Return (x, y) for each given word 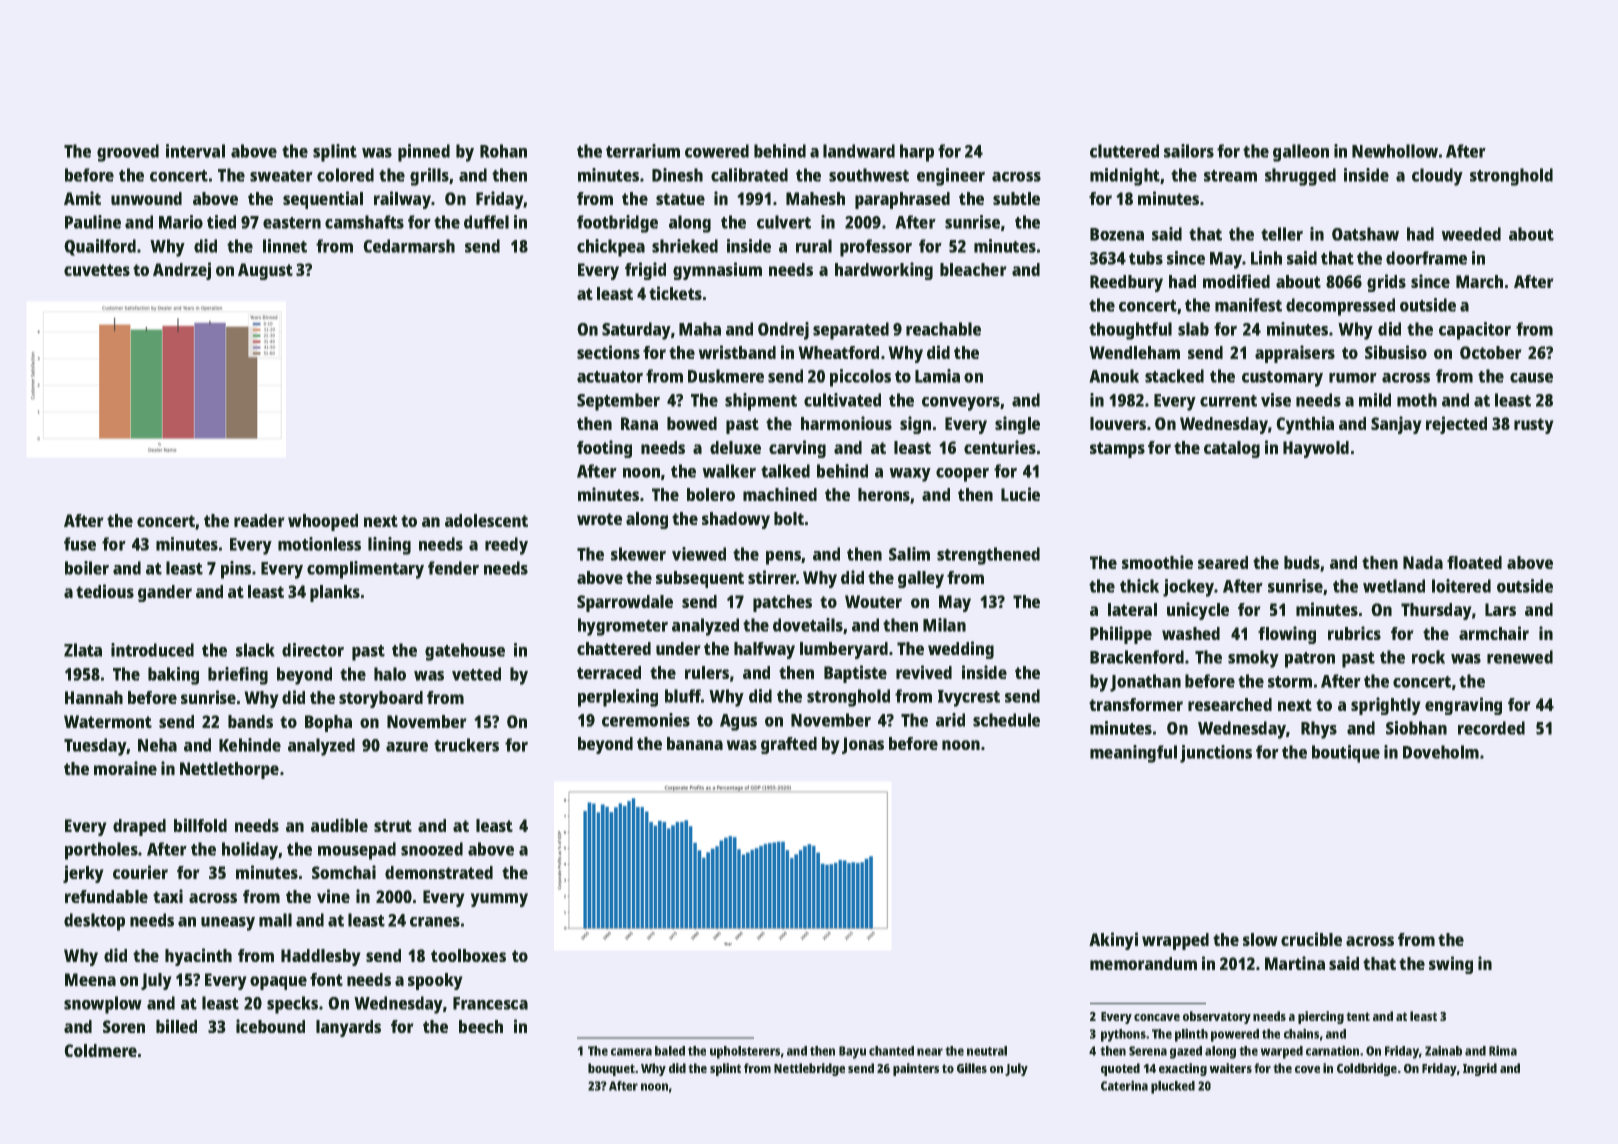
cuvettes (97, 270)
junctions (1216, 754)
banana (695, 743)
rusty (1534, 426)
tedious (105, 591)
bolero (711, 494)
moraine (125, 768)
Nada (1423, 562)
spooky (435, 981)
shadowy (736, 520)
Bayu (852, 1052)
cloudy (1437, 177)
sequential (323, 200)
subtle (1016, 198)
